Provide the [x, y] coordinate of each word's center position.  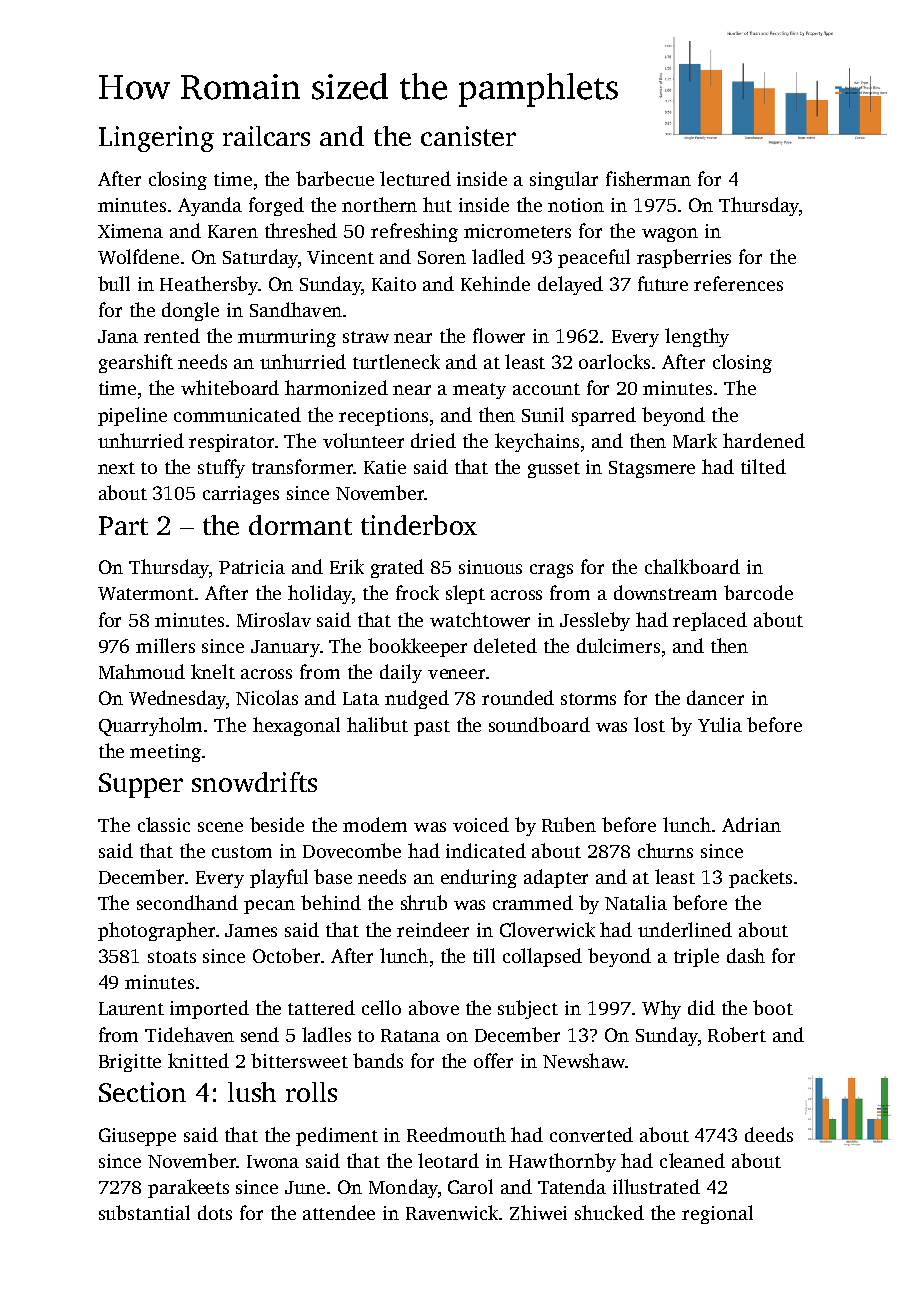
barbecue [335, 178]
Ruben [569, 824]
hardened [764, 440]
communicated [237, 414]
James [251, 930]
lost [649, 724]
